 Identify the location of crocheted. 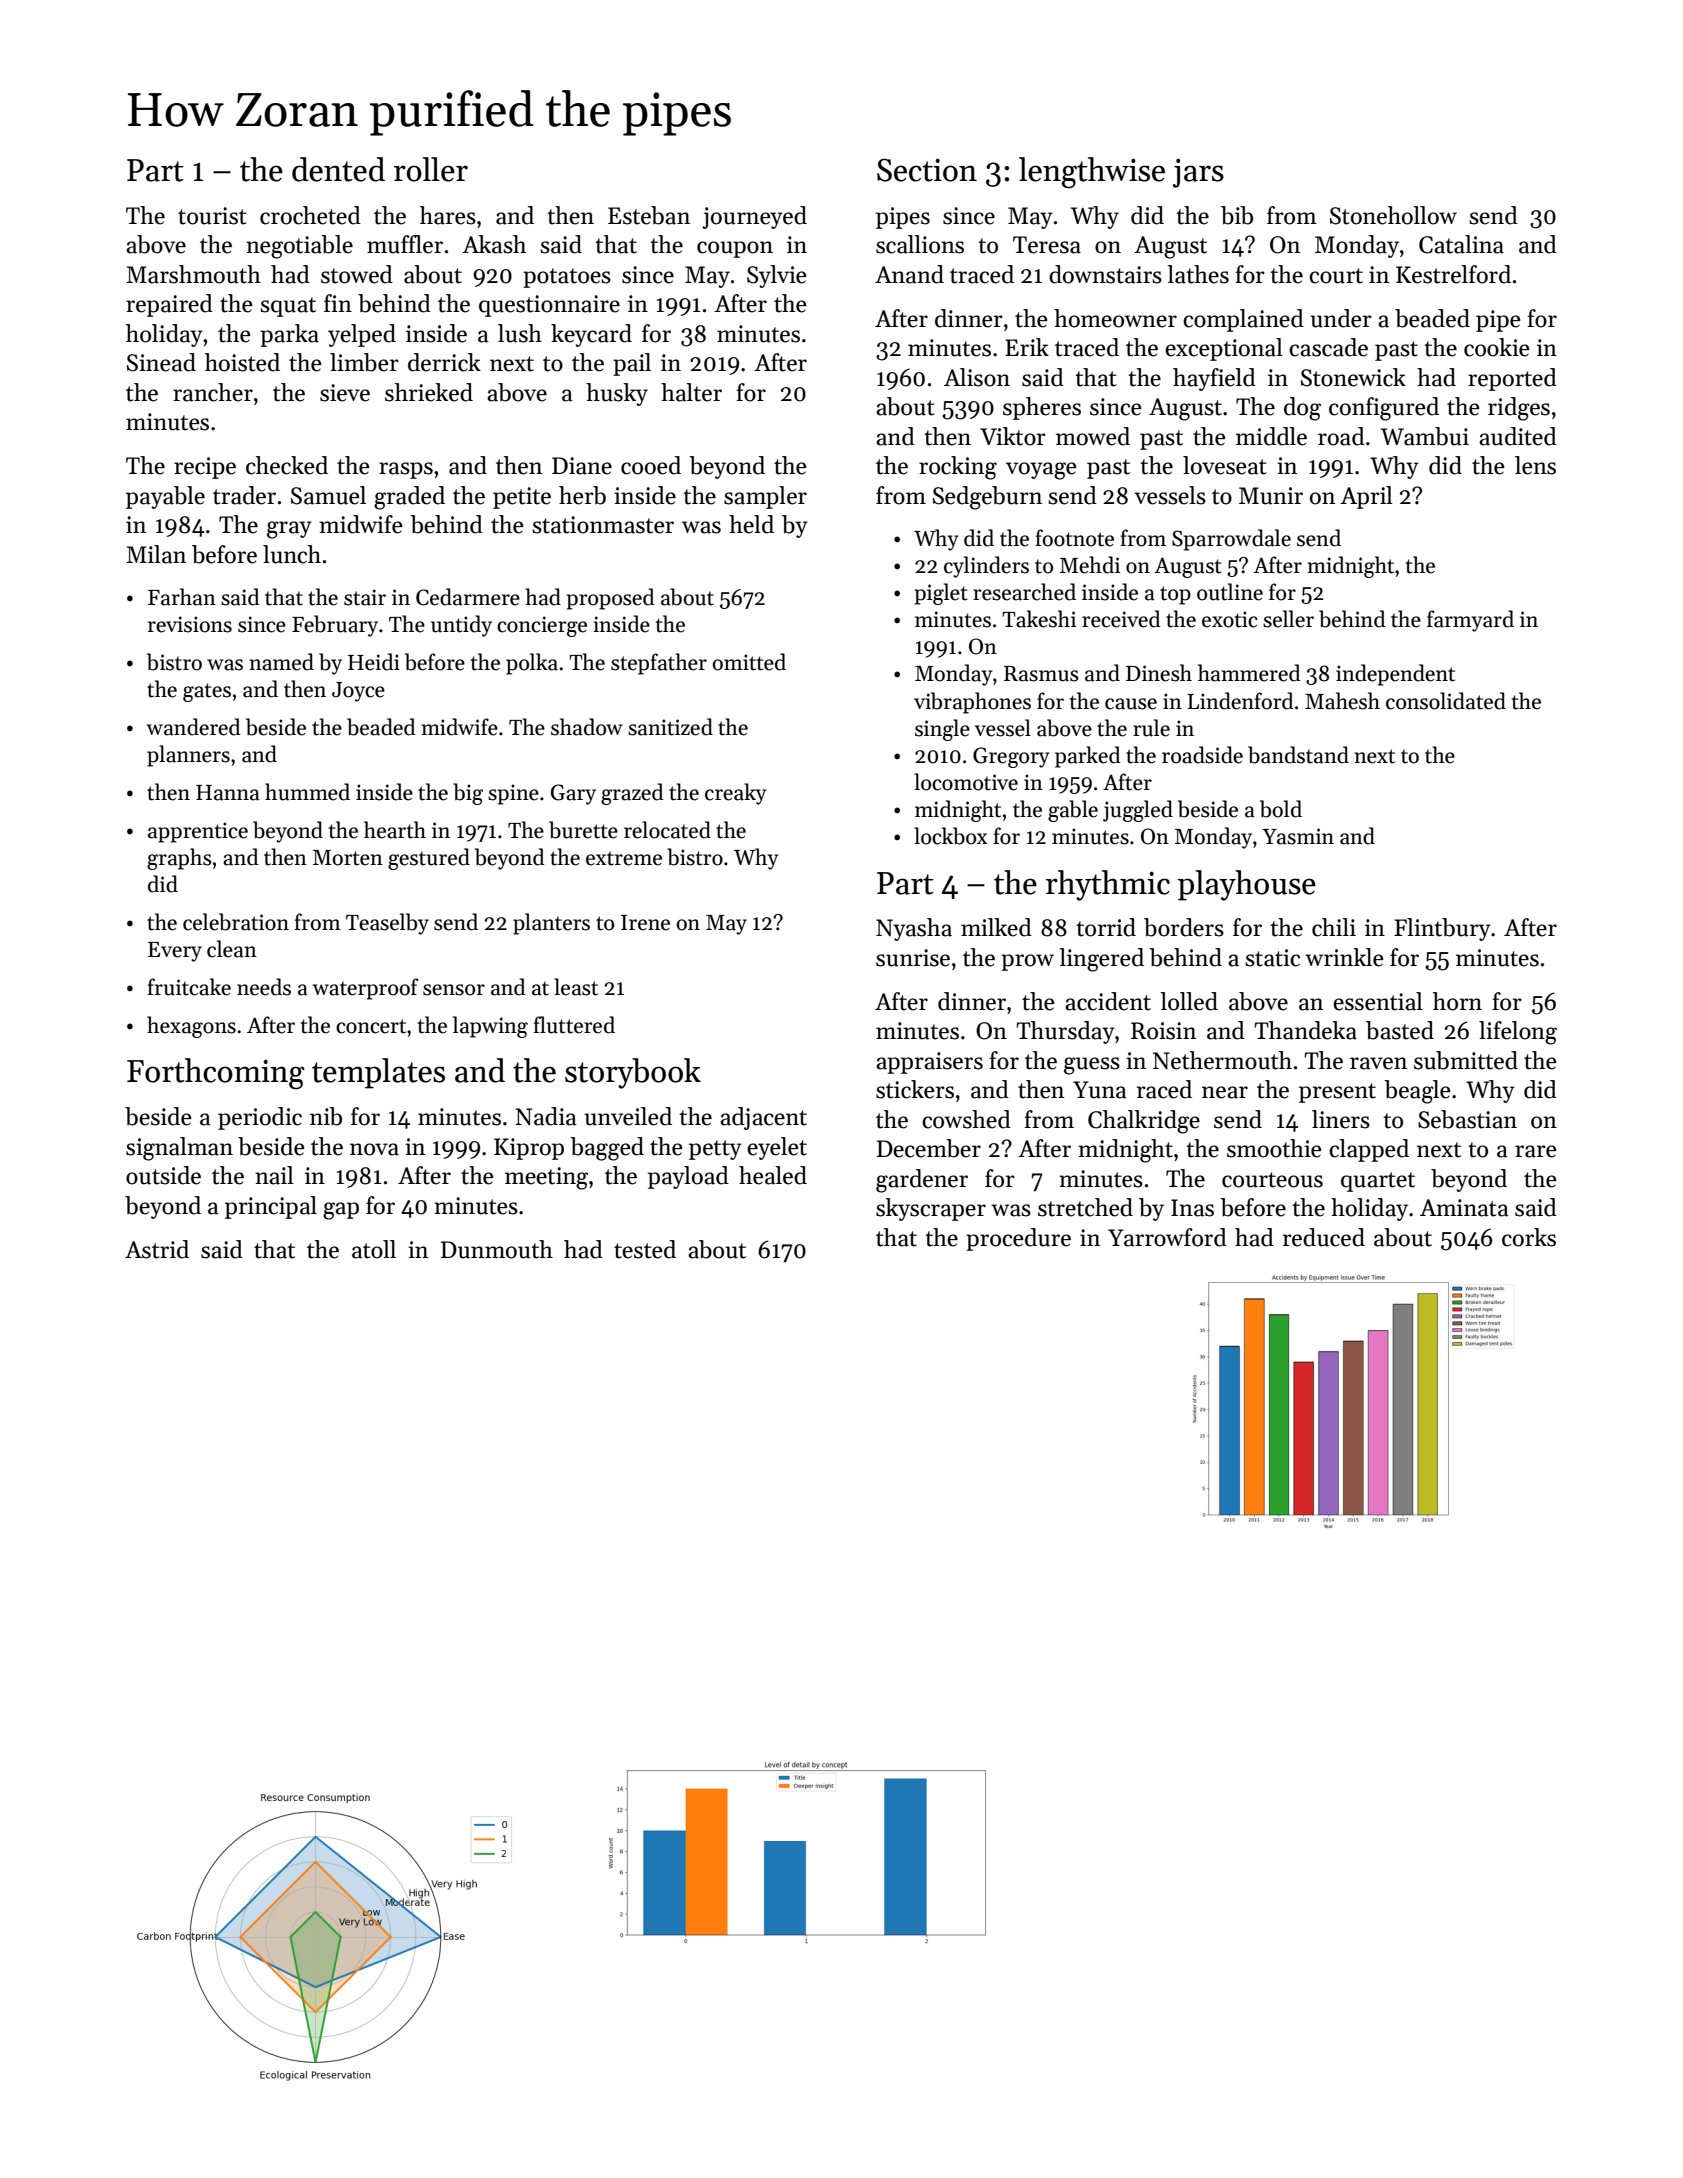
(310, 215).
